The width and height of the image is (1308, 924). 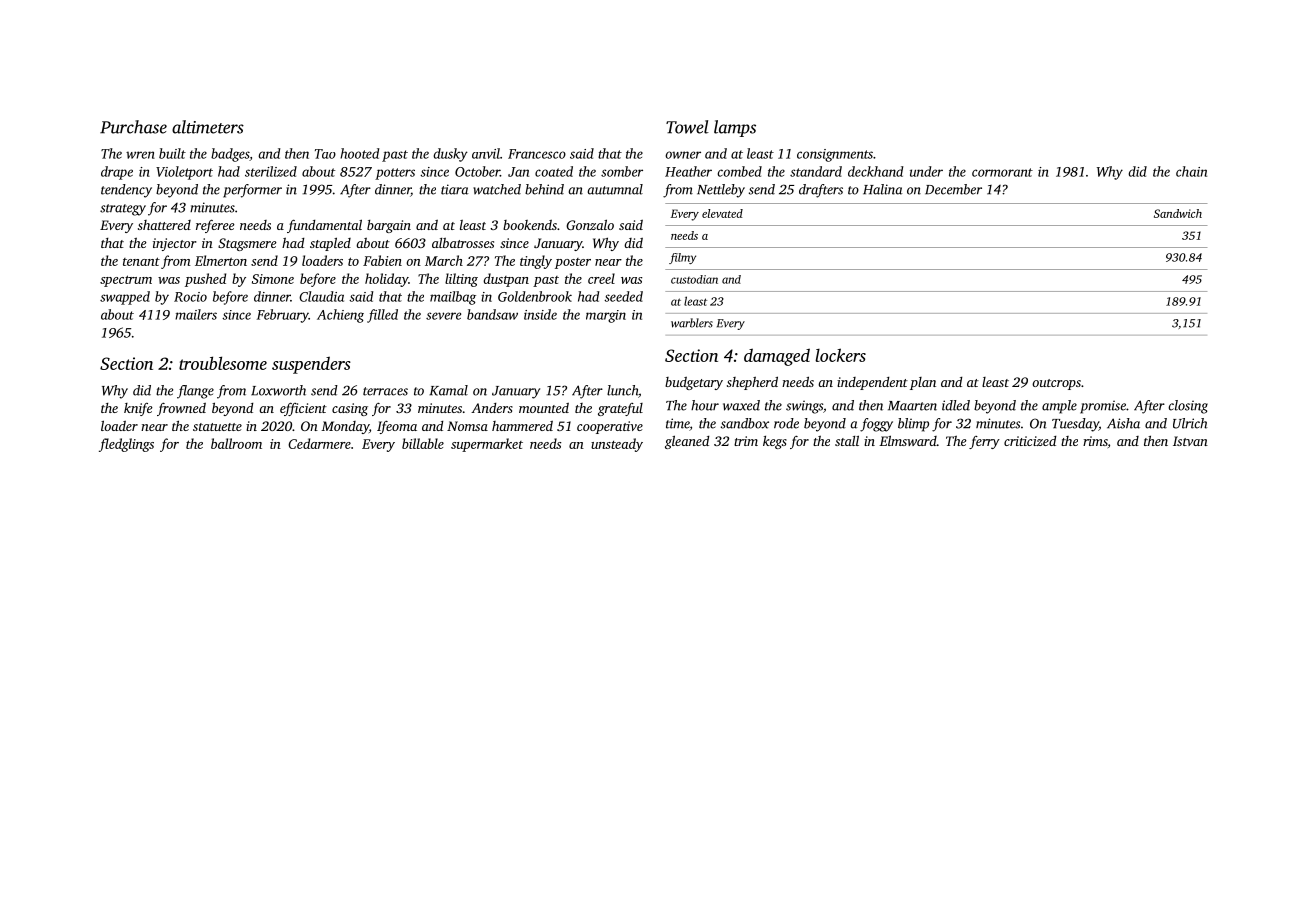 I want to click on lamps, so click(x=735, y=128).
